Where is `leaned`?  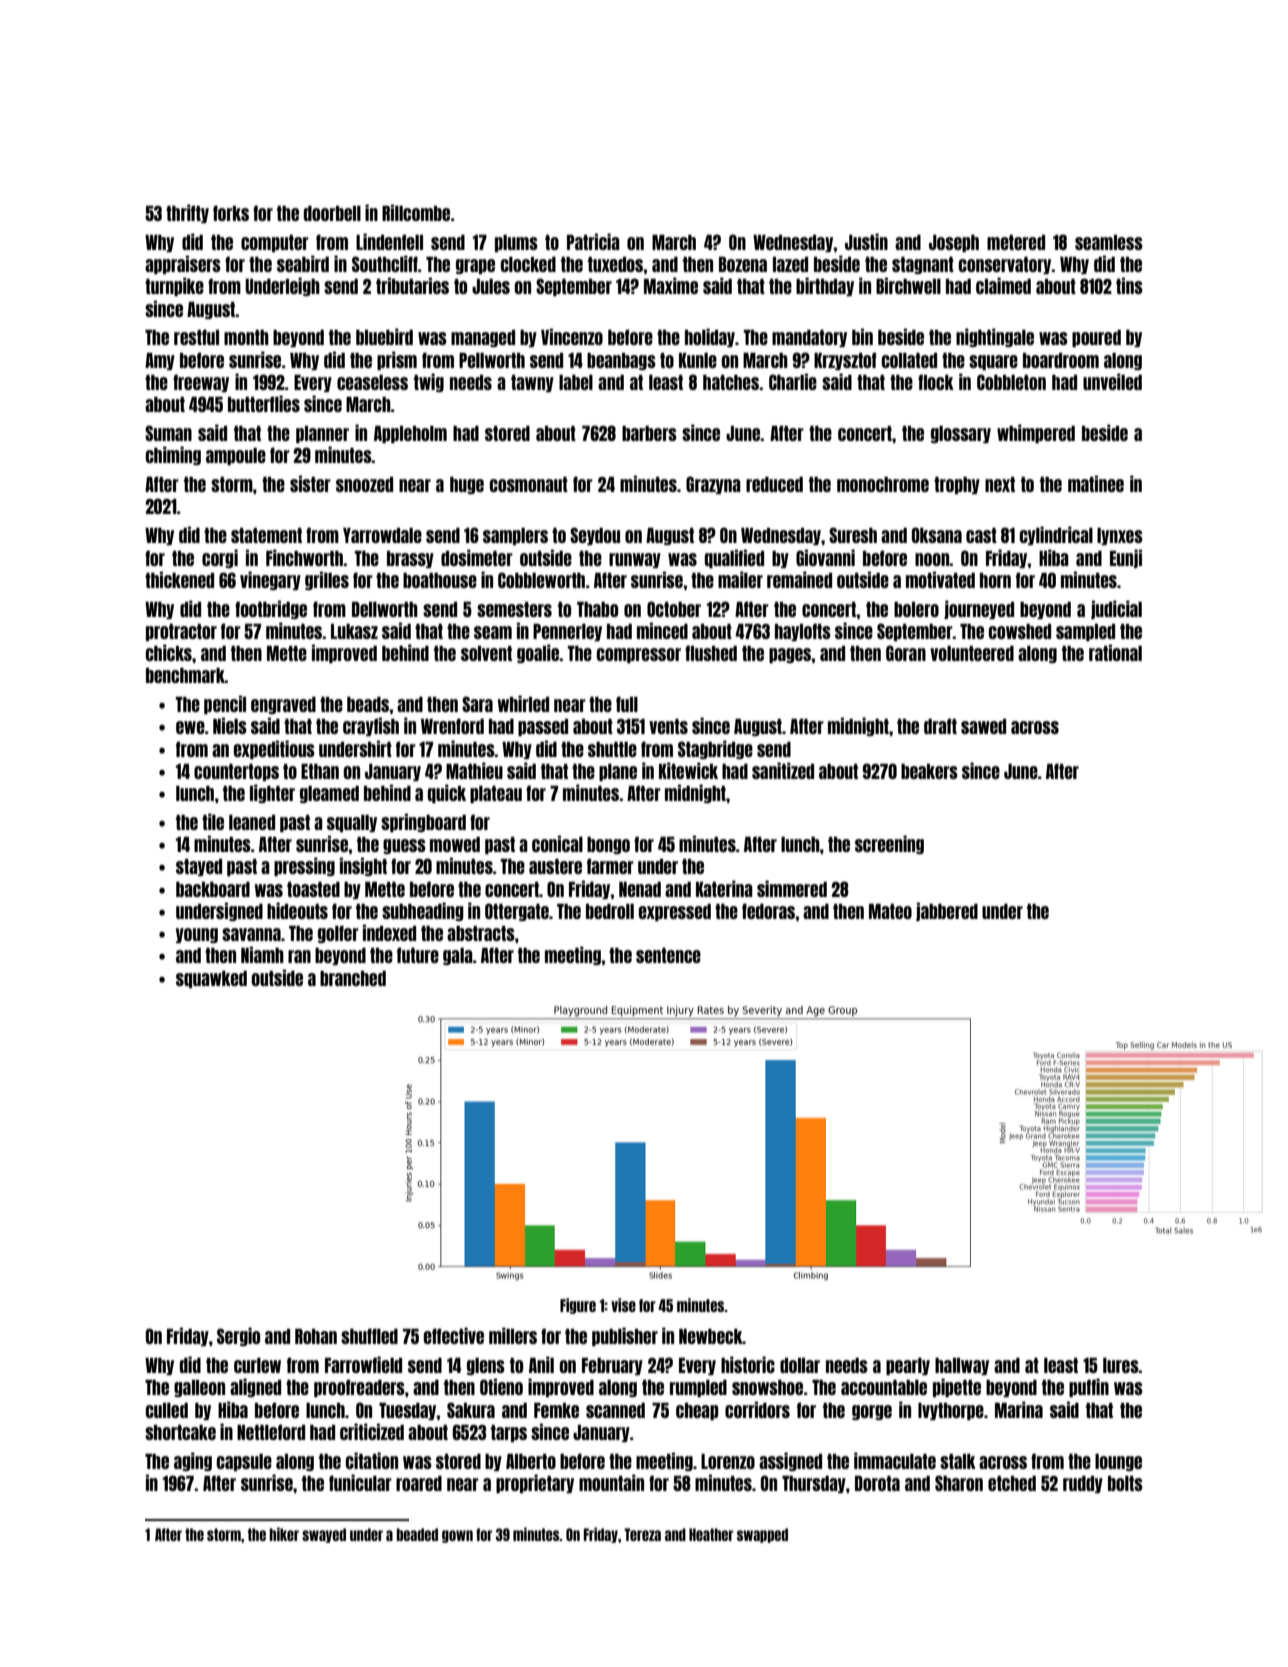
leaned is located at coordinates (252, 822).
